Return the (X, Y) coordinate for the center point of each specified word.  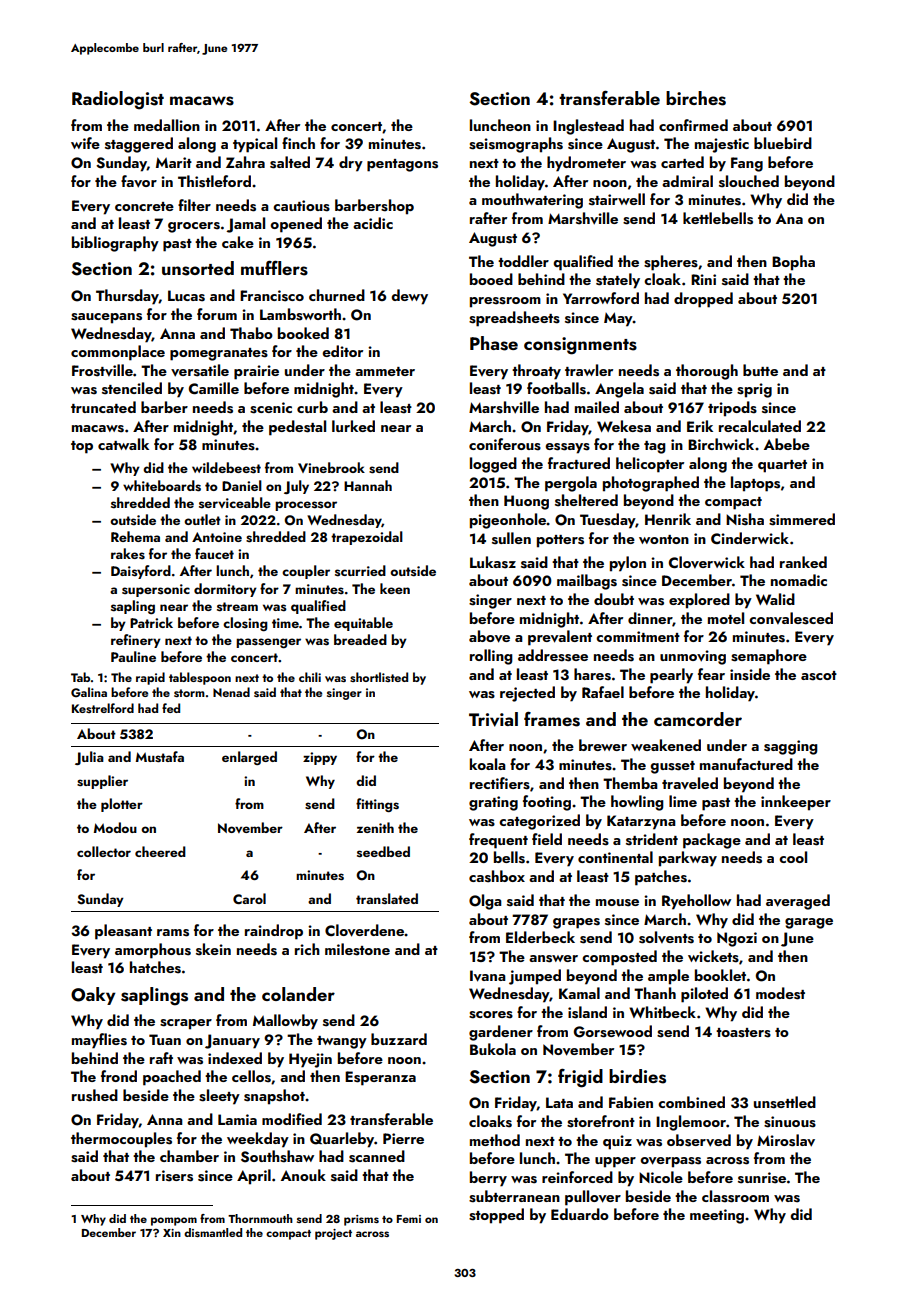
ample (668, 977)
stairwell (617, 199)
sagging (791, 747)
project (333, 1234)
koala (488, 764)
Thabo (251, 333)
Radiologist (118, 100)
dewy (409, 297)
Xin (172, 1233)
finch (298, 143)
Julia (89, 758)
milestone (357, 949)
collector (104, 851)
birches (696, 98)
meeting (717, 1216)
